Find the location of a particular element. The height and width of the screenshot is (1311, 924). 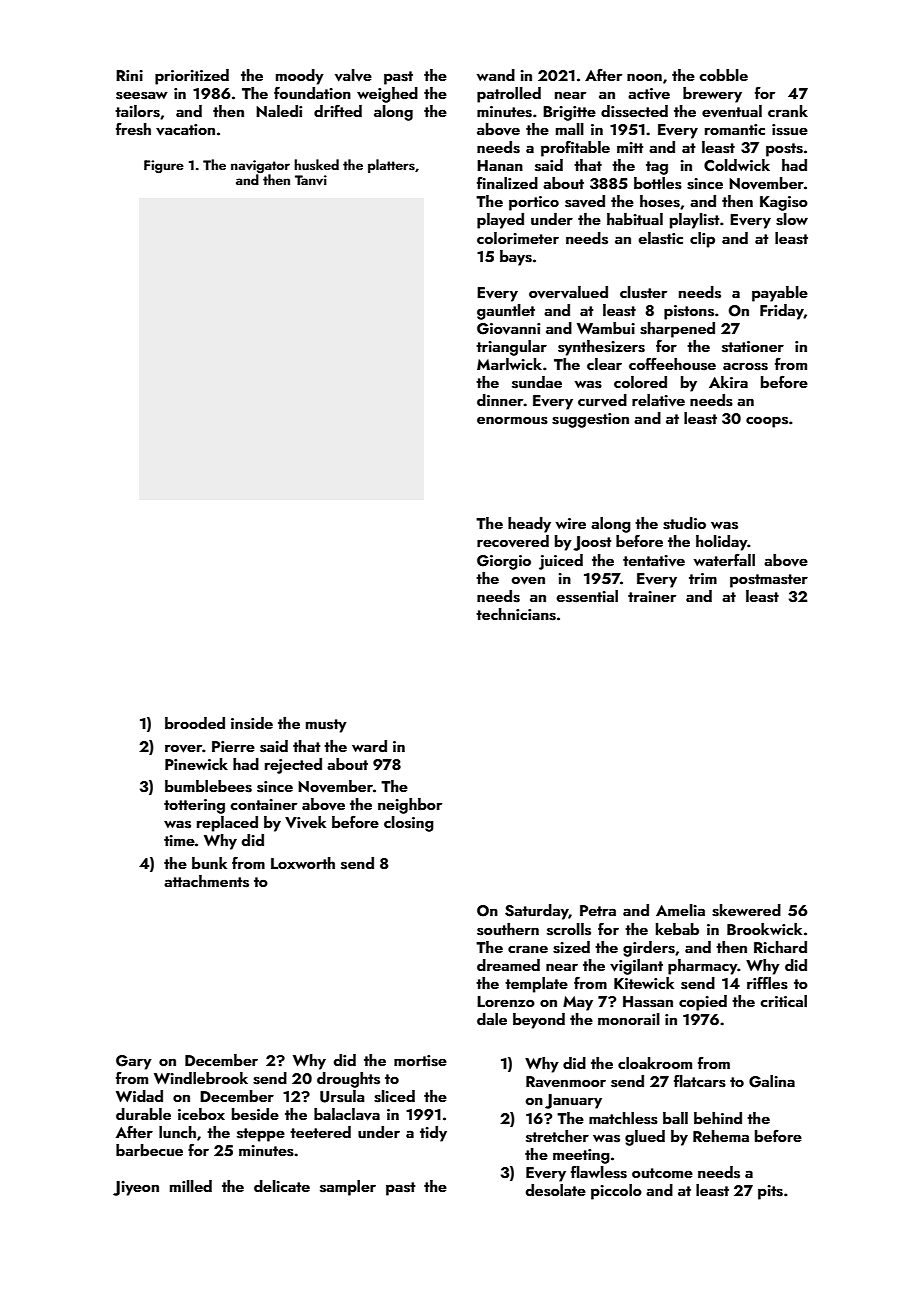

neighbor is located at coordinates (410, 806).
